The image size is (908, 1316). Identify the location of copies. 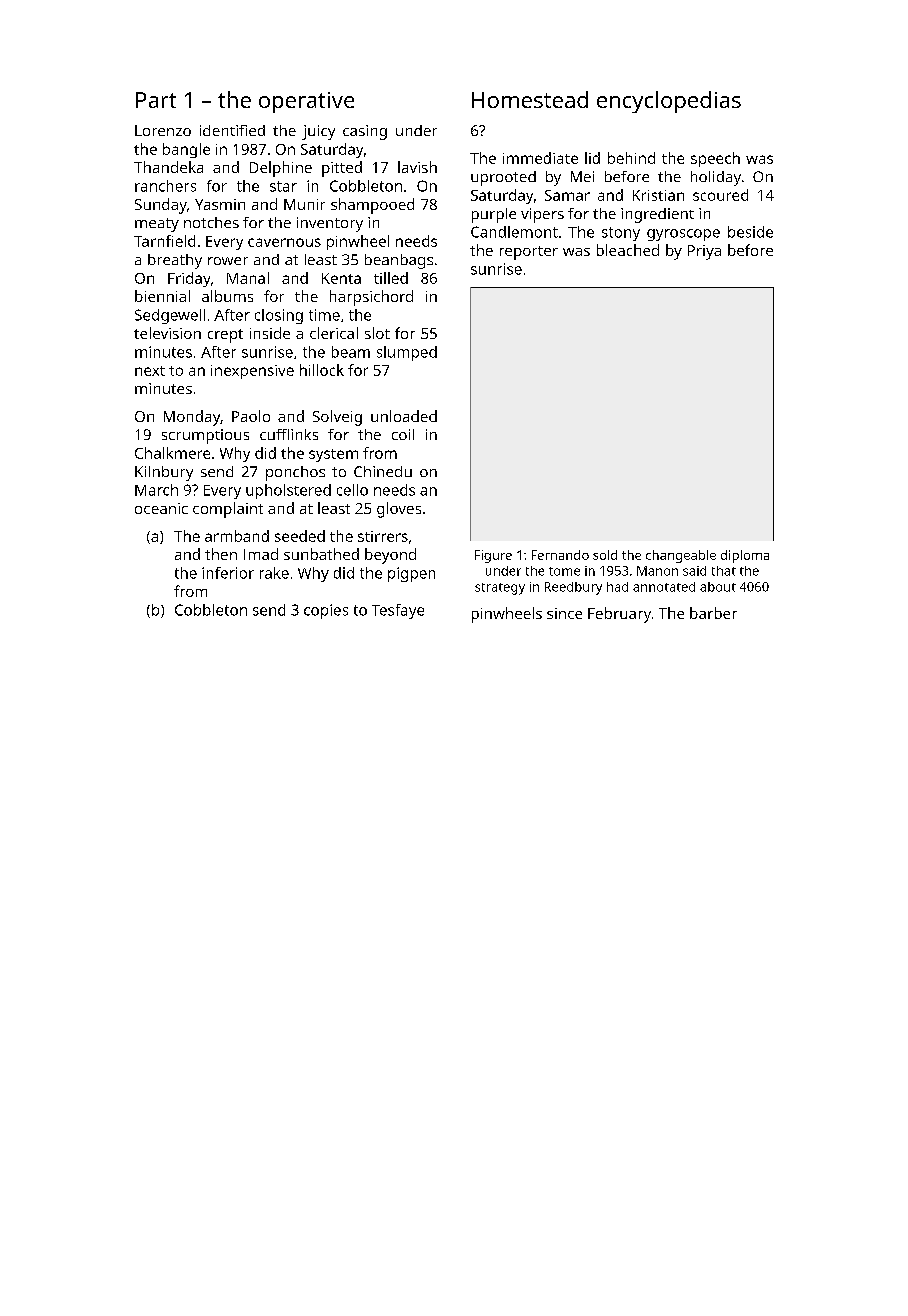
(326, 611).
